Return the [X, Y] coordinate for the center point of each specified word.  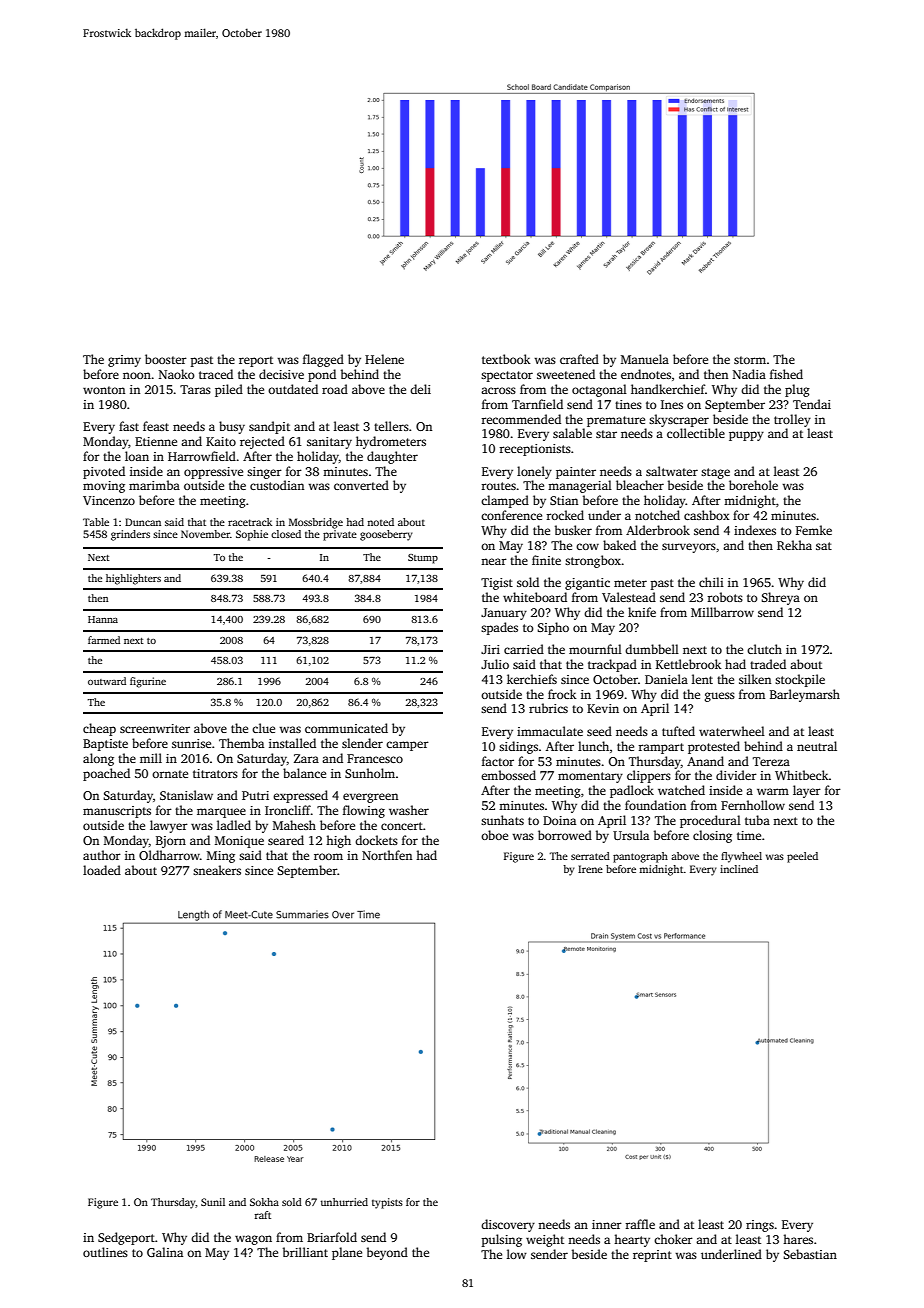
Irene [590, 869]
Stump [423, 559]
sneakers [217, 870]
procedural [710, 821]
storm [750, 360]
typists [387, 1203]
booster [166, 359]
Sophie [252, 535]
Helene [384, 359]
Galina [165, 1252]
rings [760, 1226]
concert [402, 826]
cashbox [707, 515]
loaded [102, 870]
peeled [802, 857]
